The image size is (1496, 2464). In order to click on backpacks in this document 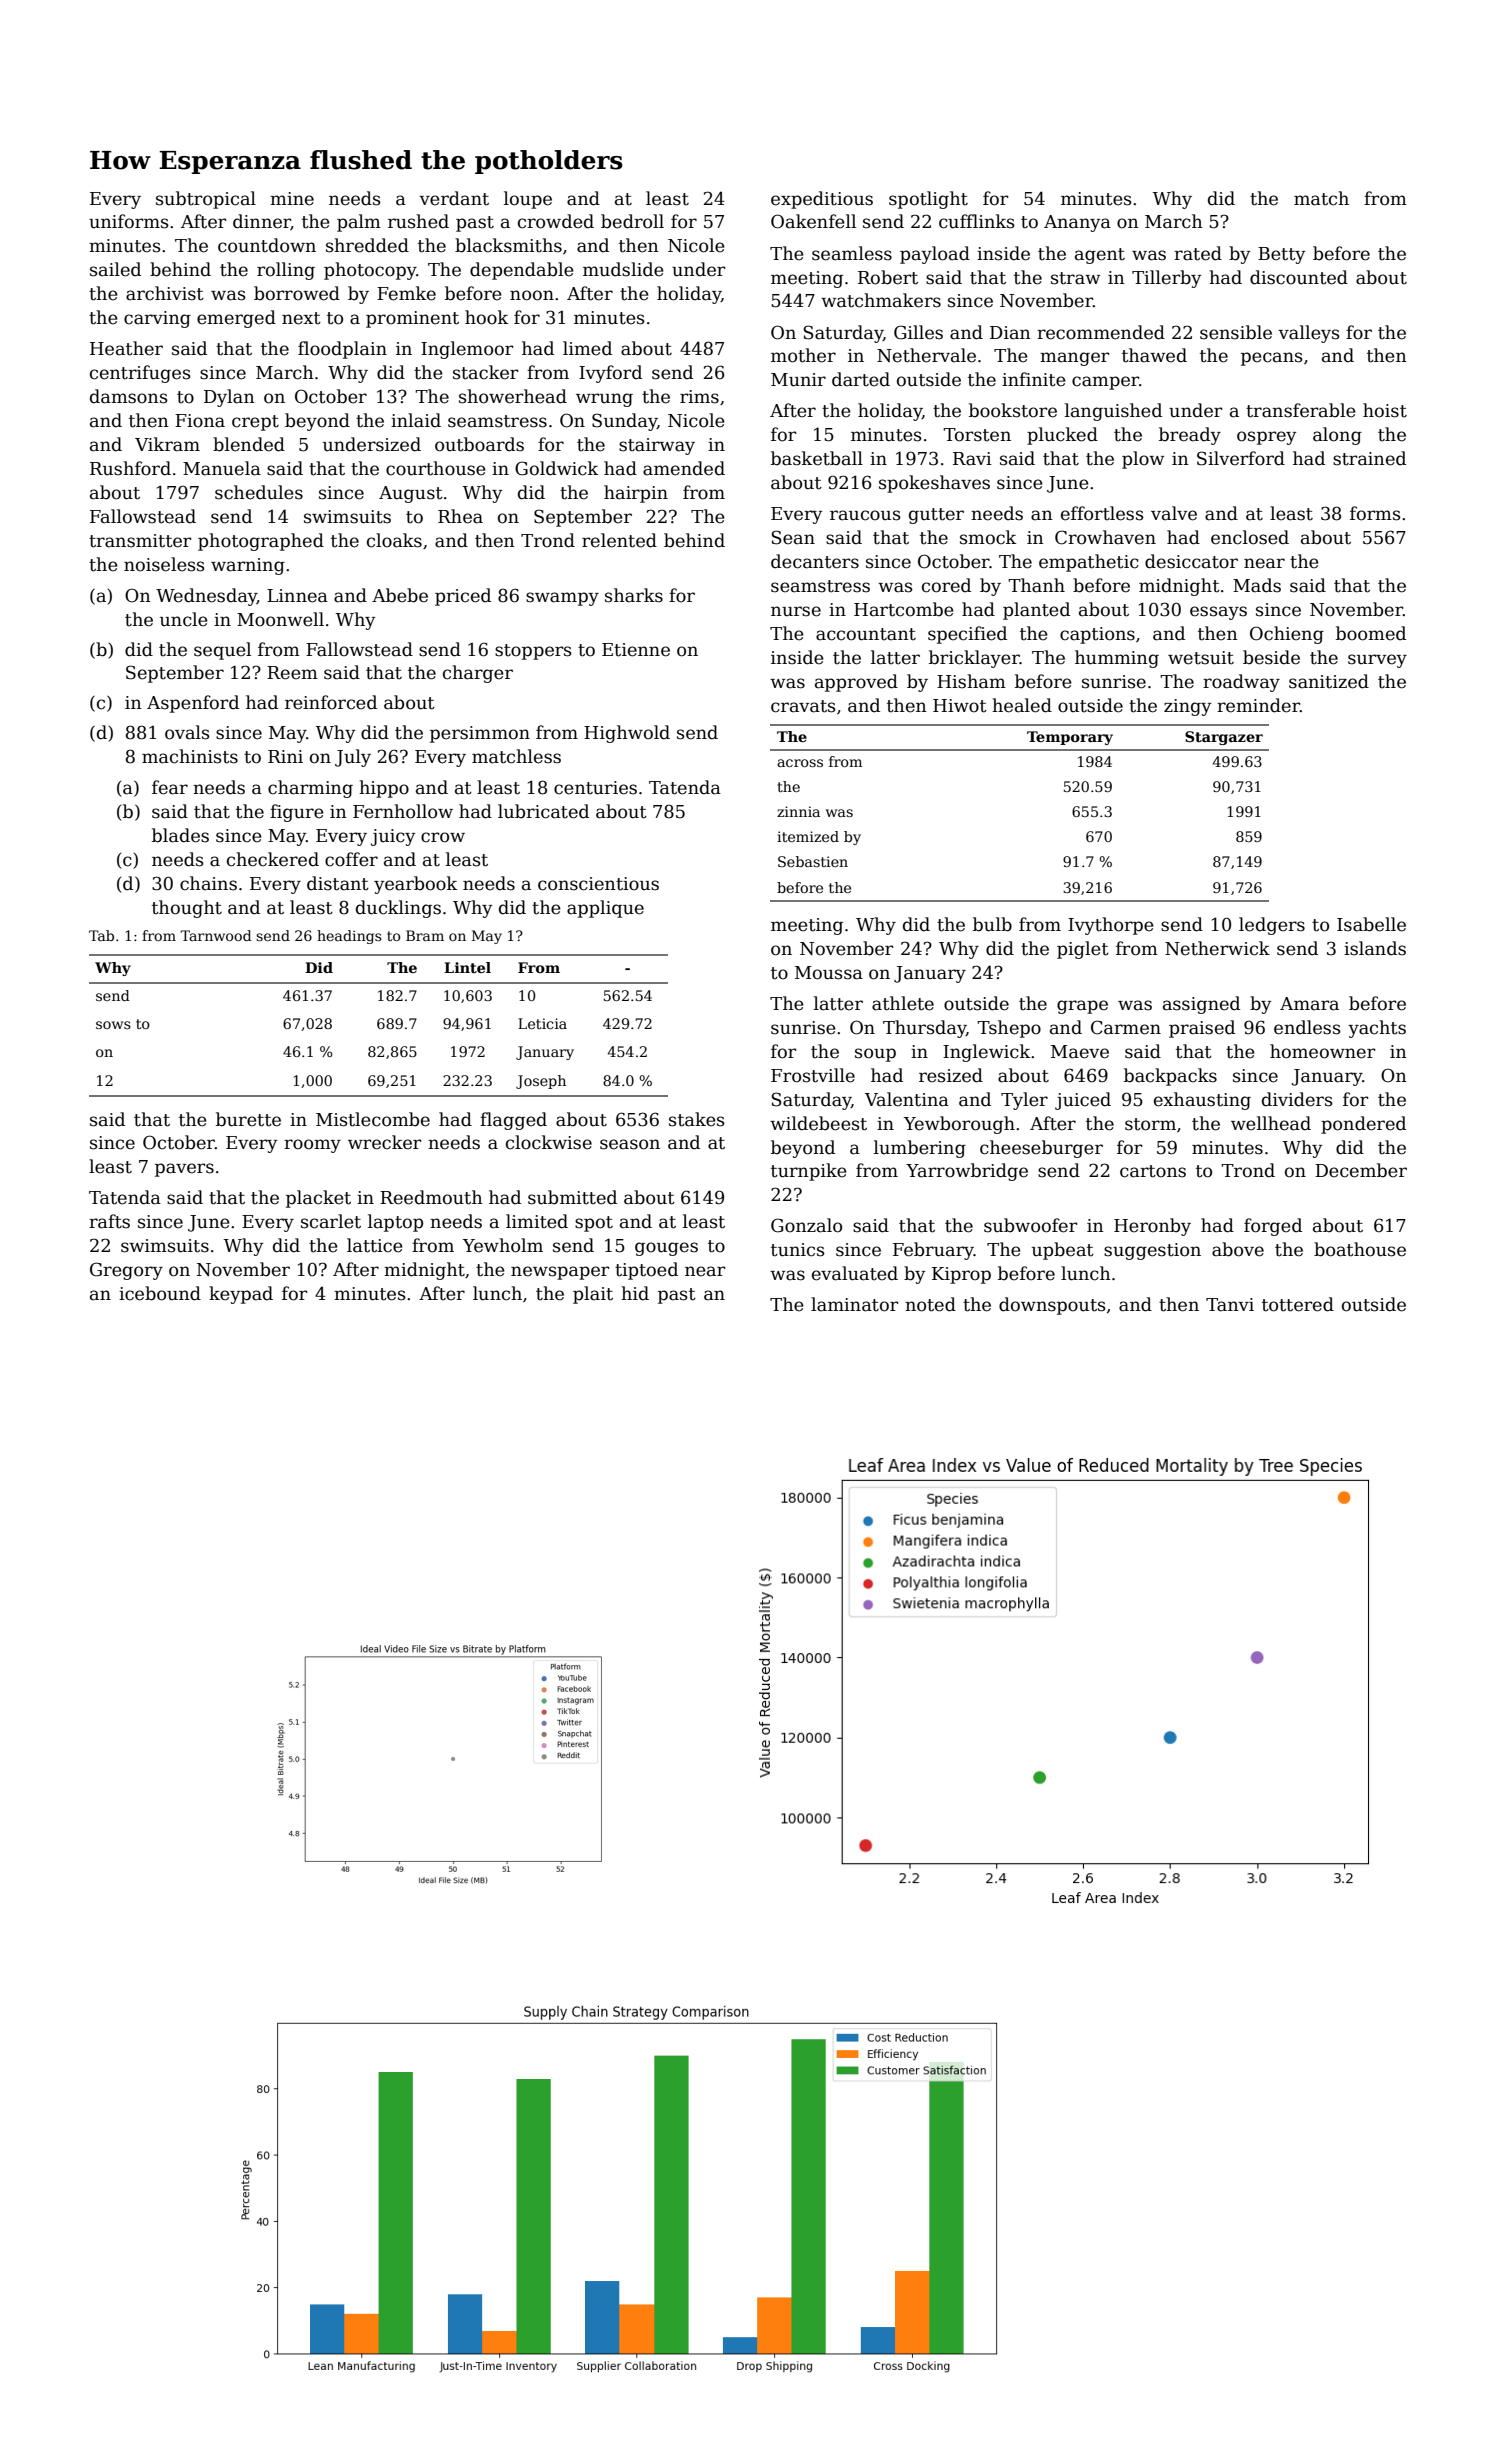, I will do `click(1170, 1077)`.
